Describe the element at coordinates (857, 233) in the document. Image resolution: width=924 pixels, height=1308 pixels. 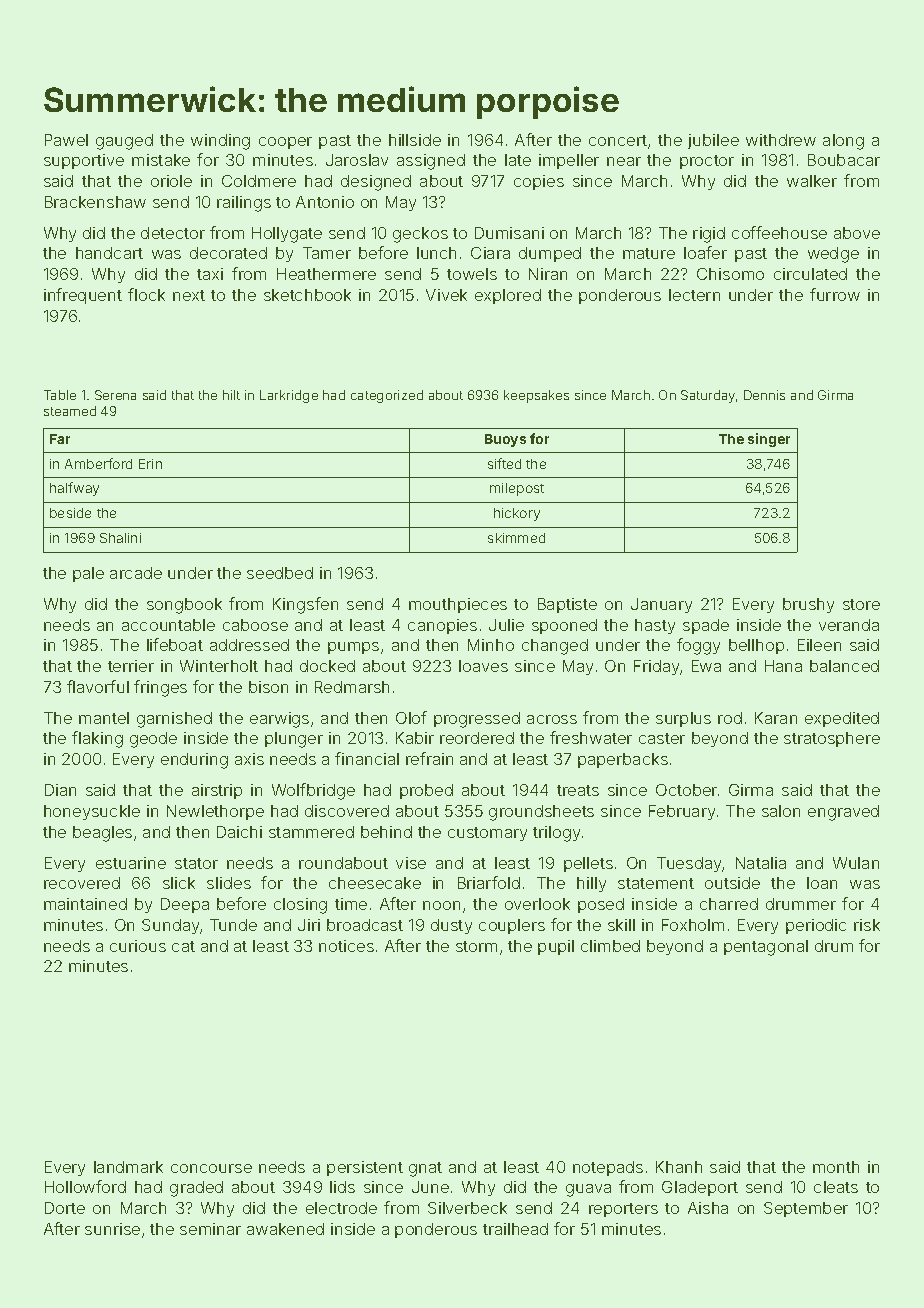
I see `above` at that location.
